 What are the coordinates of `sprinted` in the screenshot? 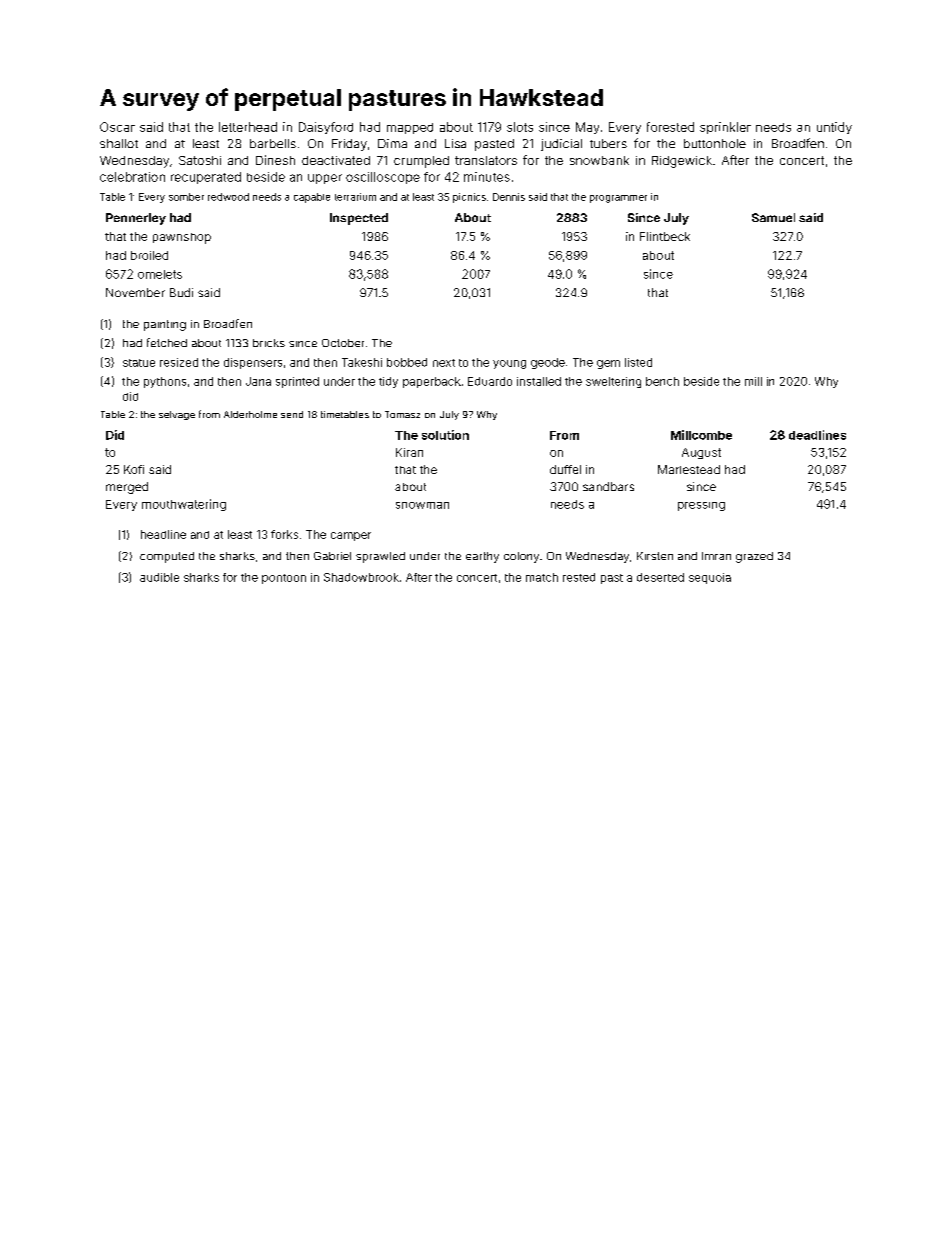 It's located at (297, 382).
